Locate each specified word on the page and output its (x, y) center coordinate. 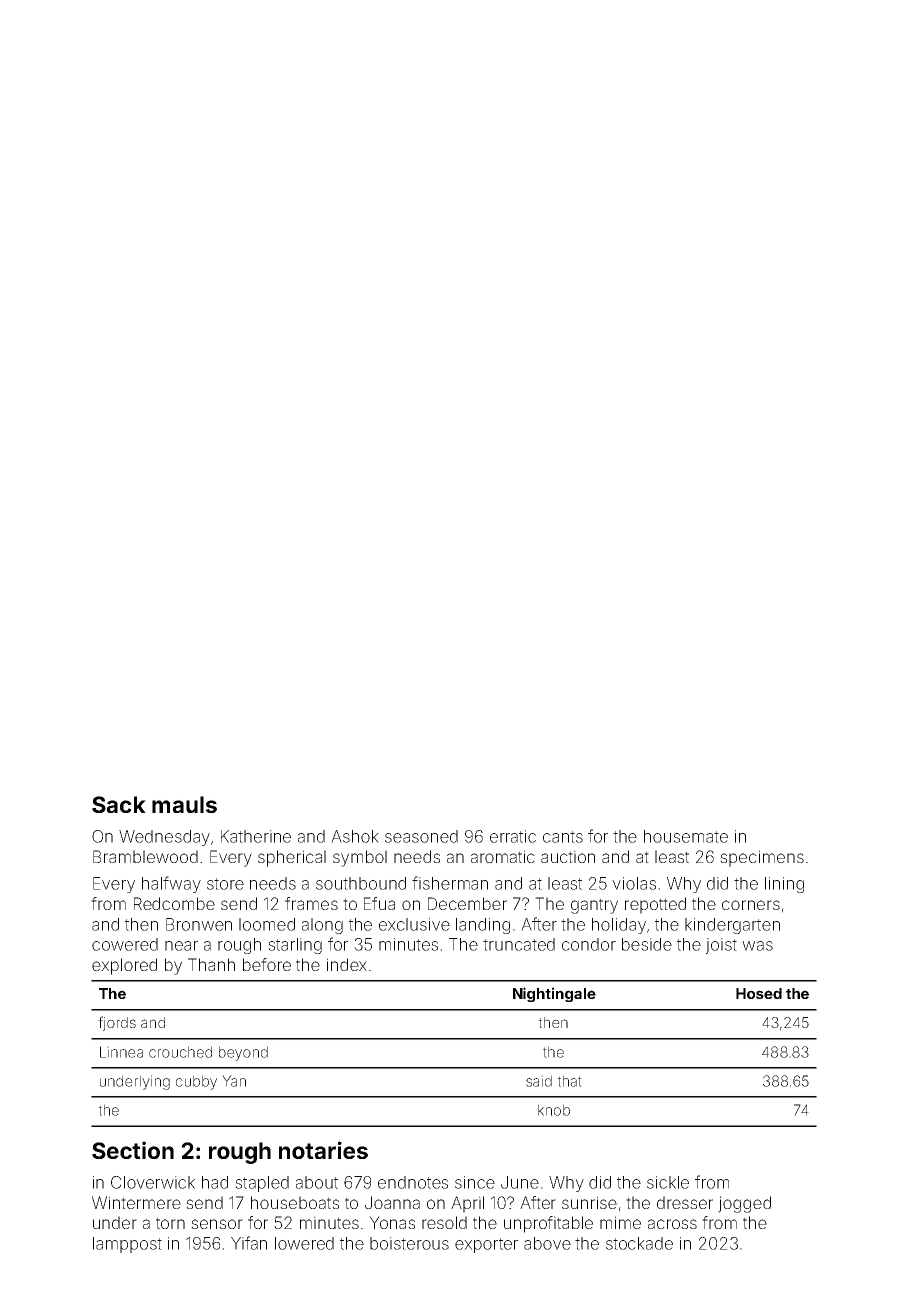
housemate (686, 836)
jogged (744, 1204)
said (539, 1081)
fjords (117, 1023)
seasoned (421, 836)
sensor (217, 1224)
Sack (119, 804)
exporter (486, 1245)
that (569, 1081)
